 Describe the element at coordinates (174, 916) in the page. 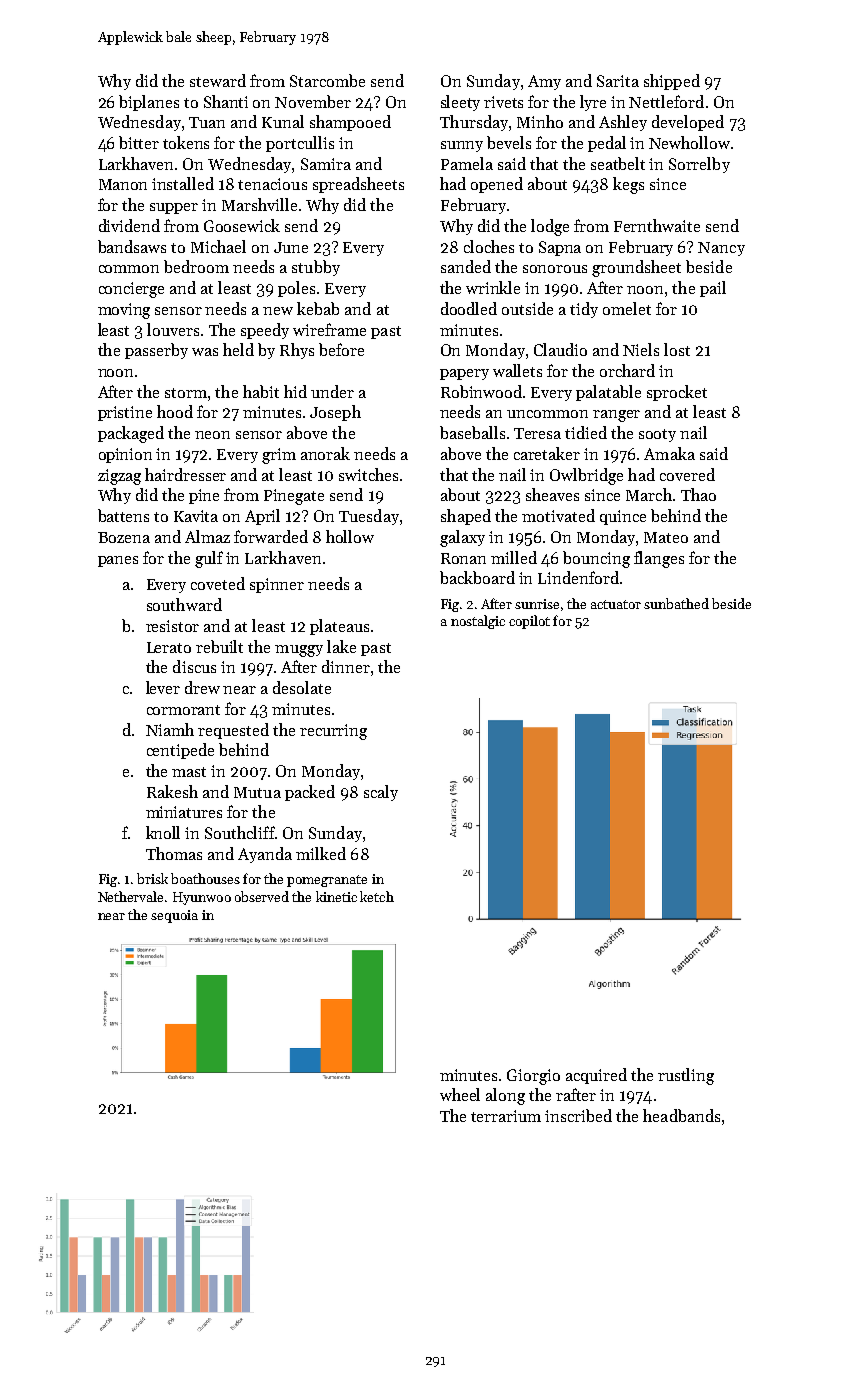

I see `sequoia` at that location.
